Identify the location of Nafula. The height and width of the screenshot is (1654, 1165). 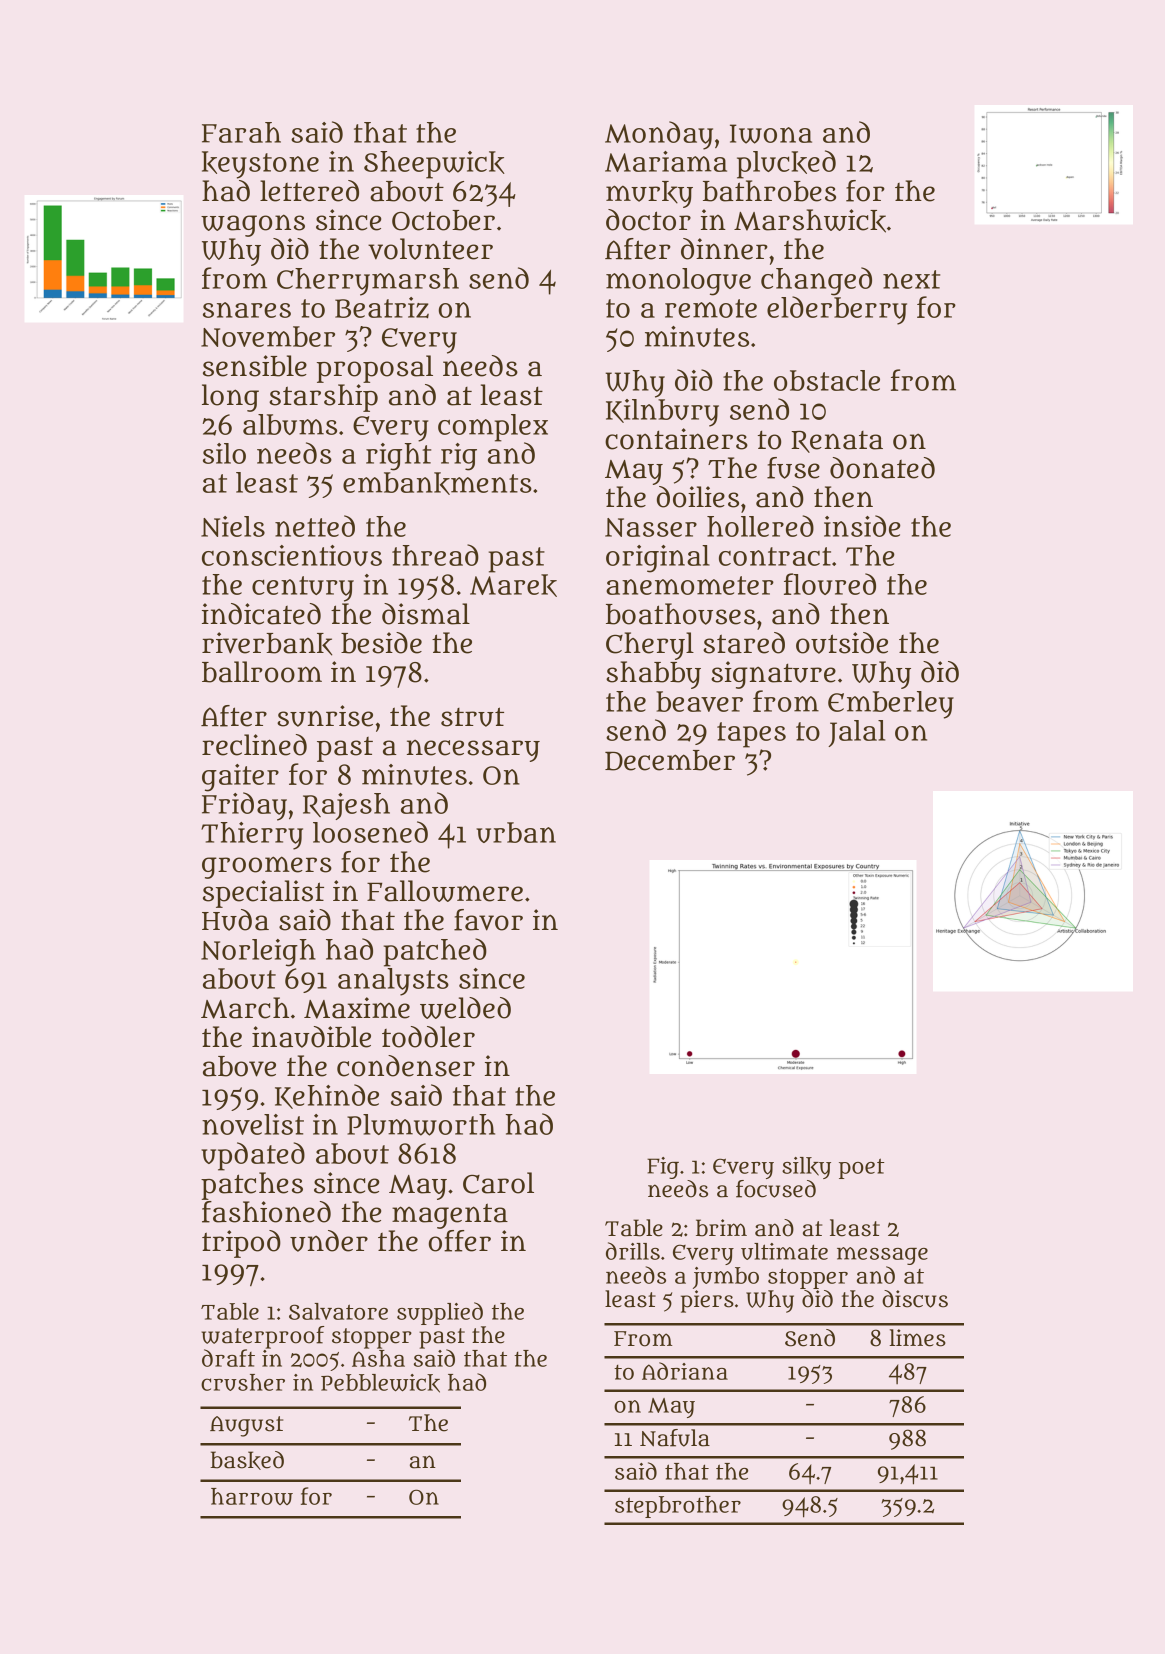
(675, 1438).
